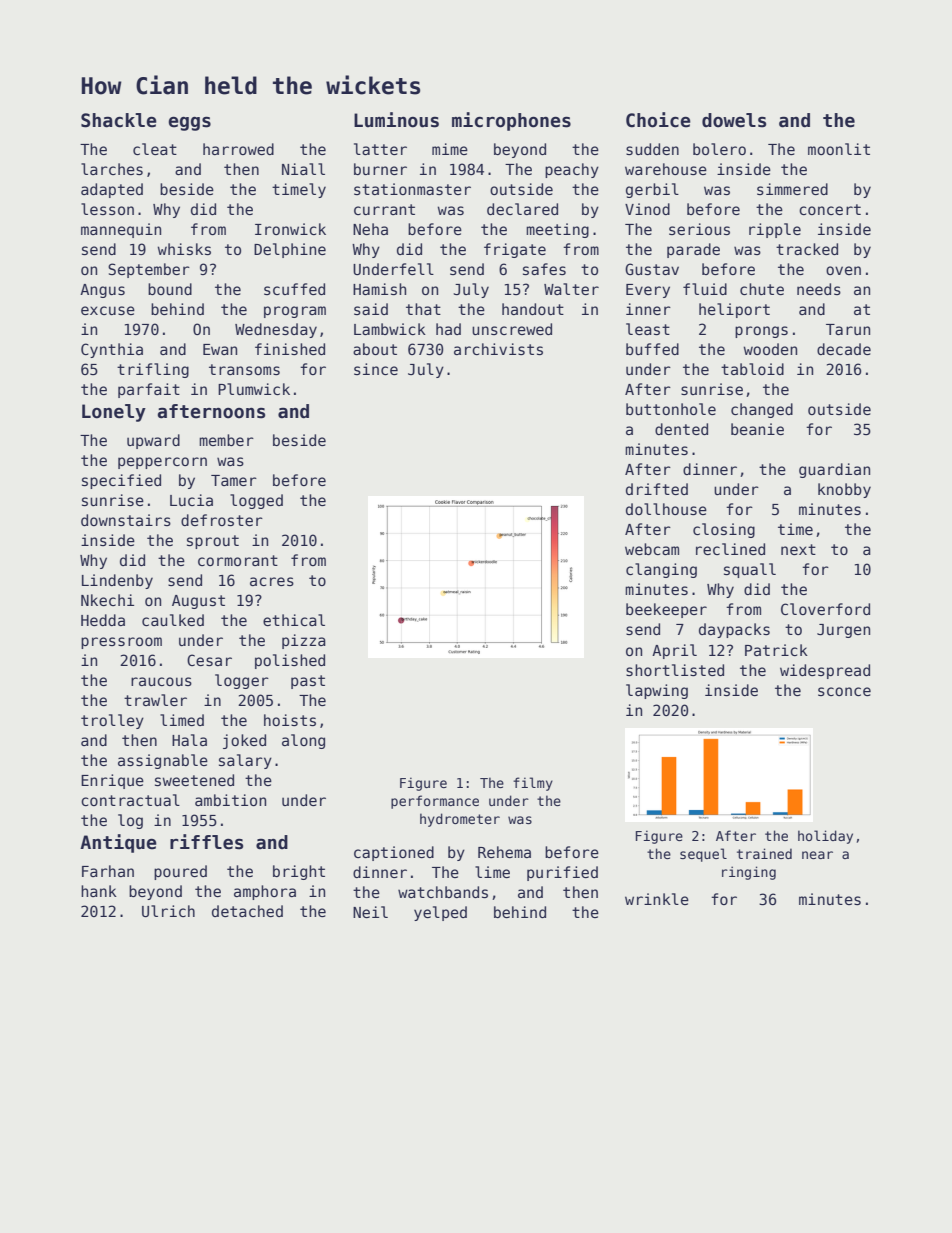 This page has height=1233, width=952. What do you see at coordinates (396, 120) in the page?
I see `Luminous` at bounding box center [396, 120].
